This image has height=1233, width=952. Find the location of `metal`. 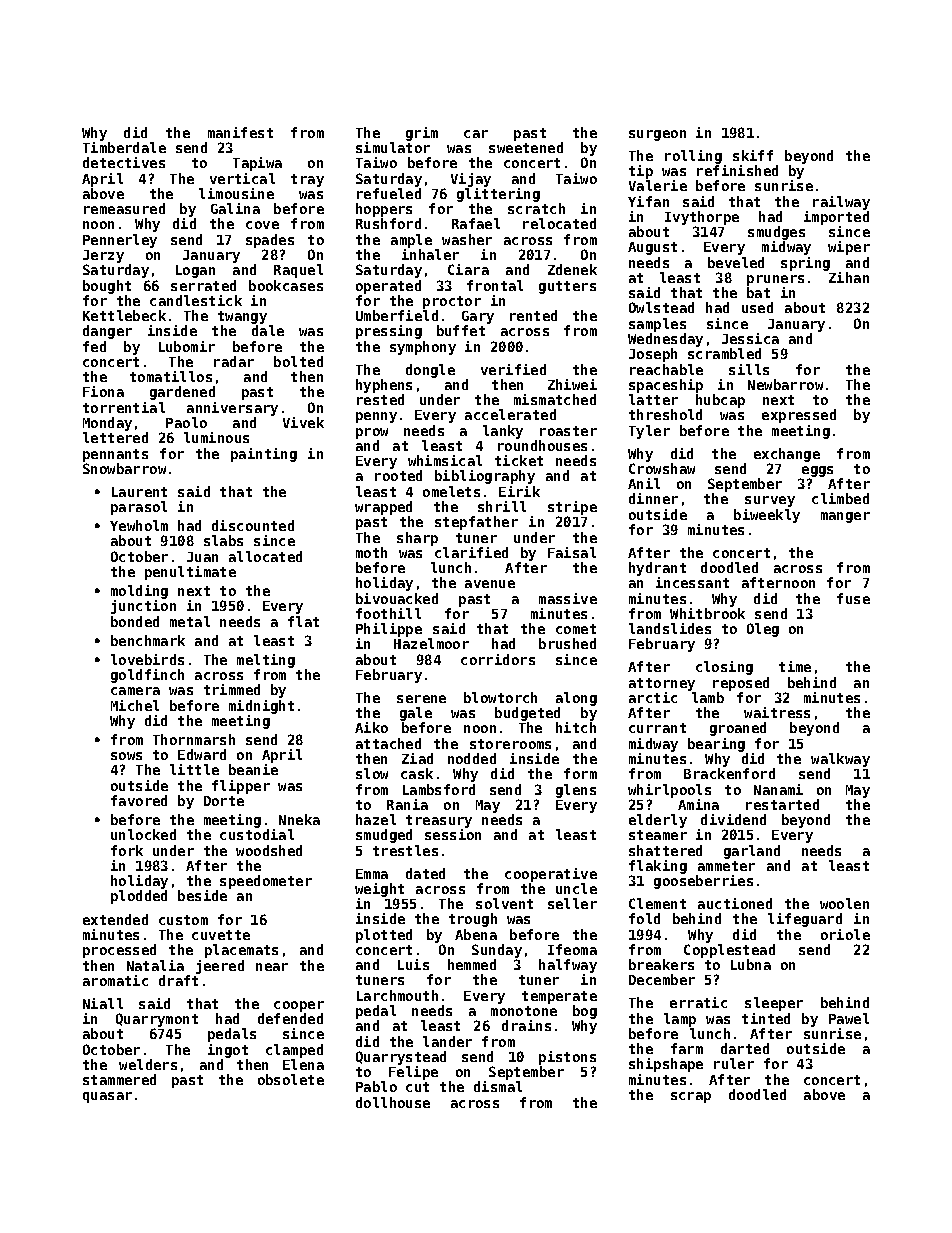

metal is located at coordinates (190, 621).
